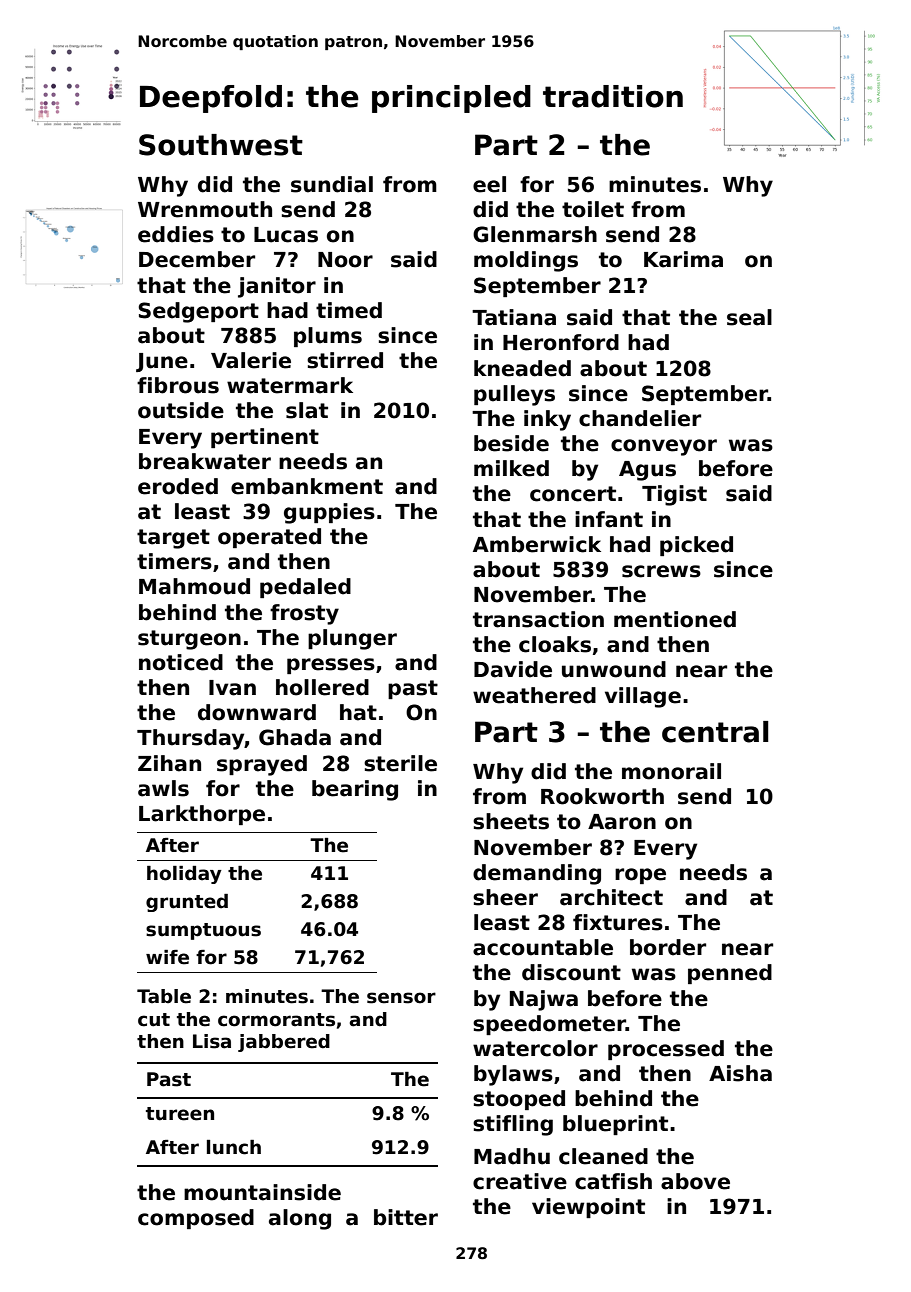  What do you see at coordinates (511, 468) in the screenshot?
I see `milked` at bounding box center [511, 468].
